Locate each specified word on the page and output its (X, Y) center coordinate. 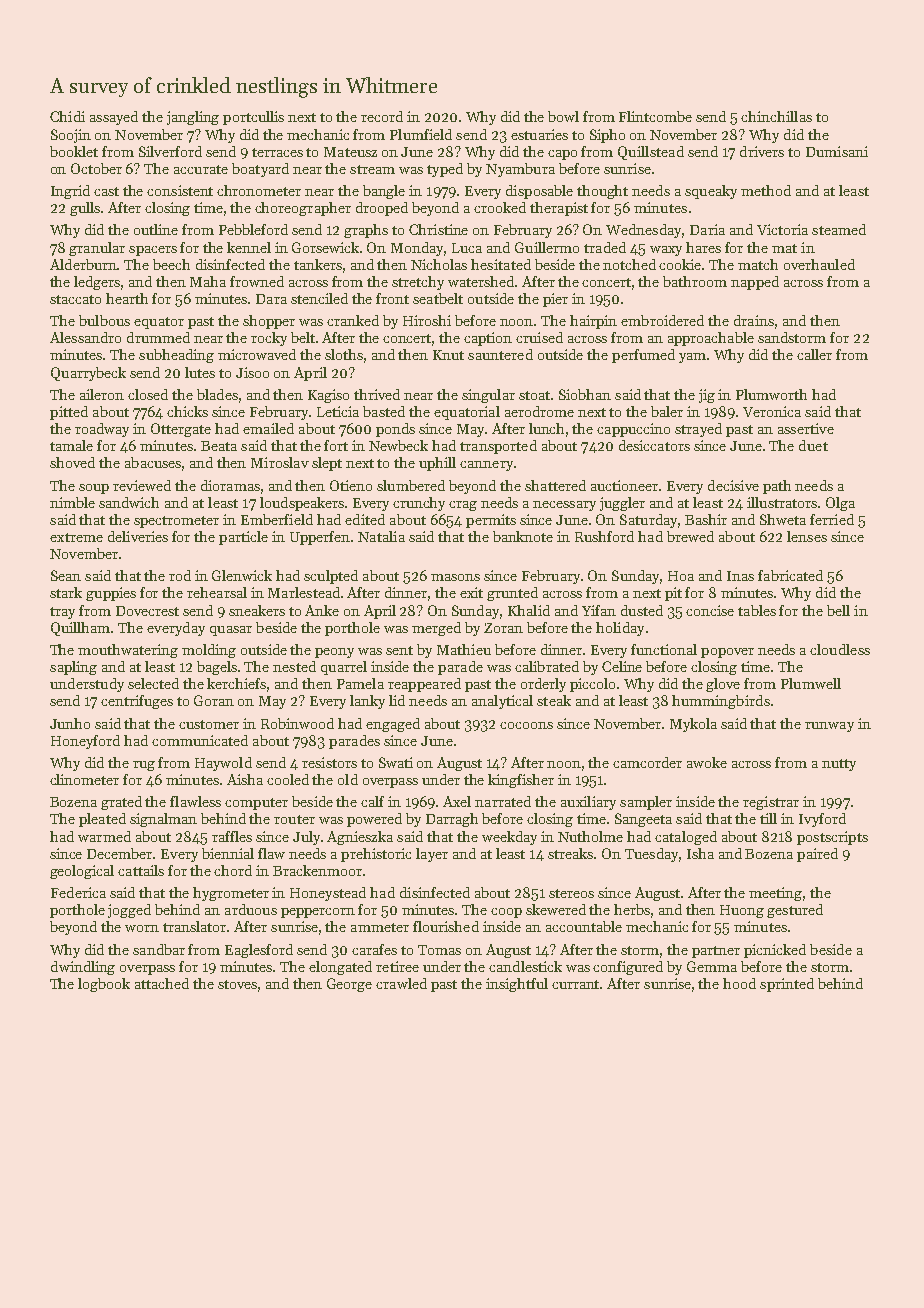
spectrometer (176, 522)
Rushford (604, 536)
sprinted (787, 985)
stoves (237, 984)
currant (576, 984)
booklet (74, 151)
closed (148, 394)
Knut (448, 355)
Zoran (503, 628)
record (382, 116)
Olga (840, 504)
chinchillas (776, 116)
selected (153, 683)
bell (838, 610)
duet (813, 445)
